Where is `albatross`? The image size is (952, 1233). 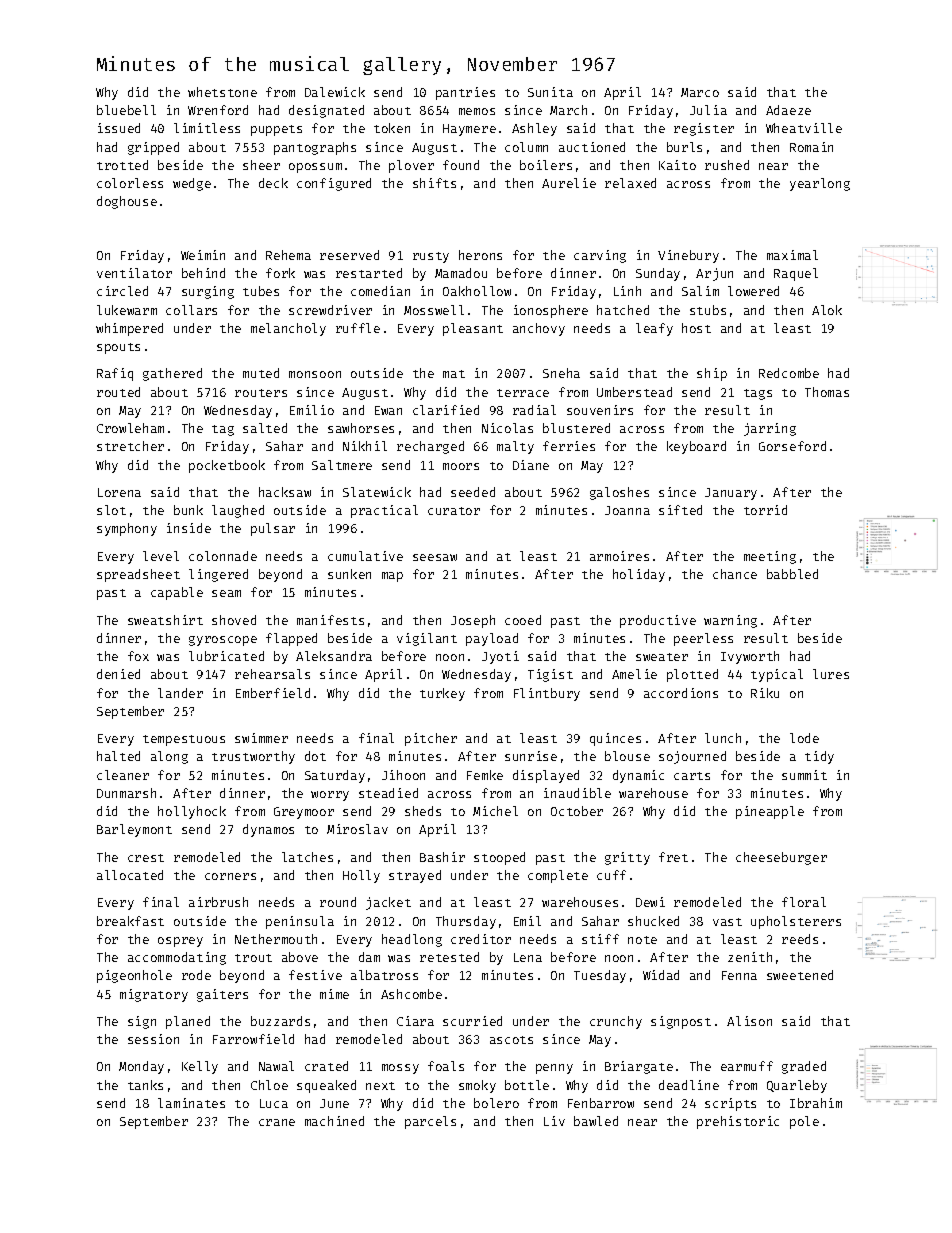 albatross is located at coordinates (384, 975).
